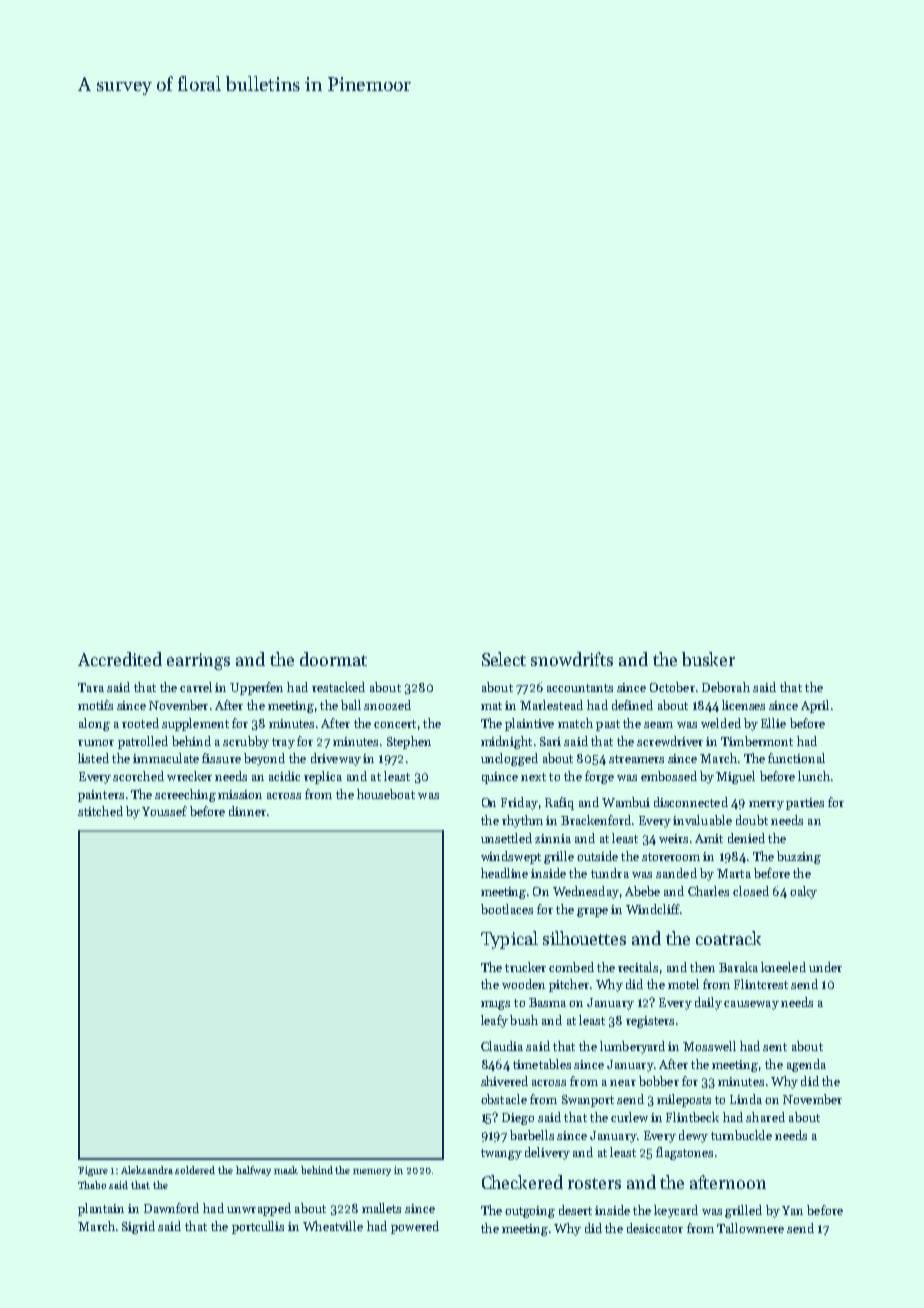 The image size is (924, 1308). Describe the element at coordinates (709, 838) in the screenshot. I see `Amit` at that location.
